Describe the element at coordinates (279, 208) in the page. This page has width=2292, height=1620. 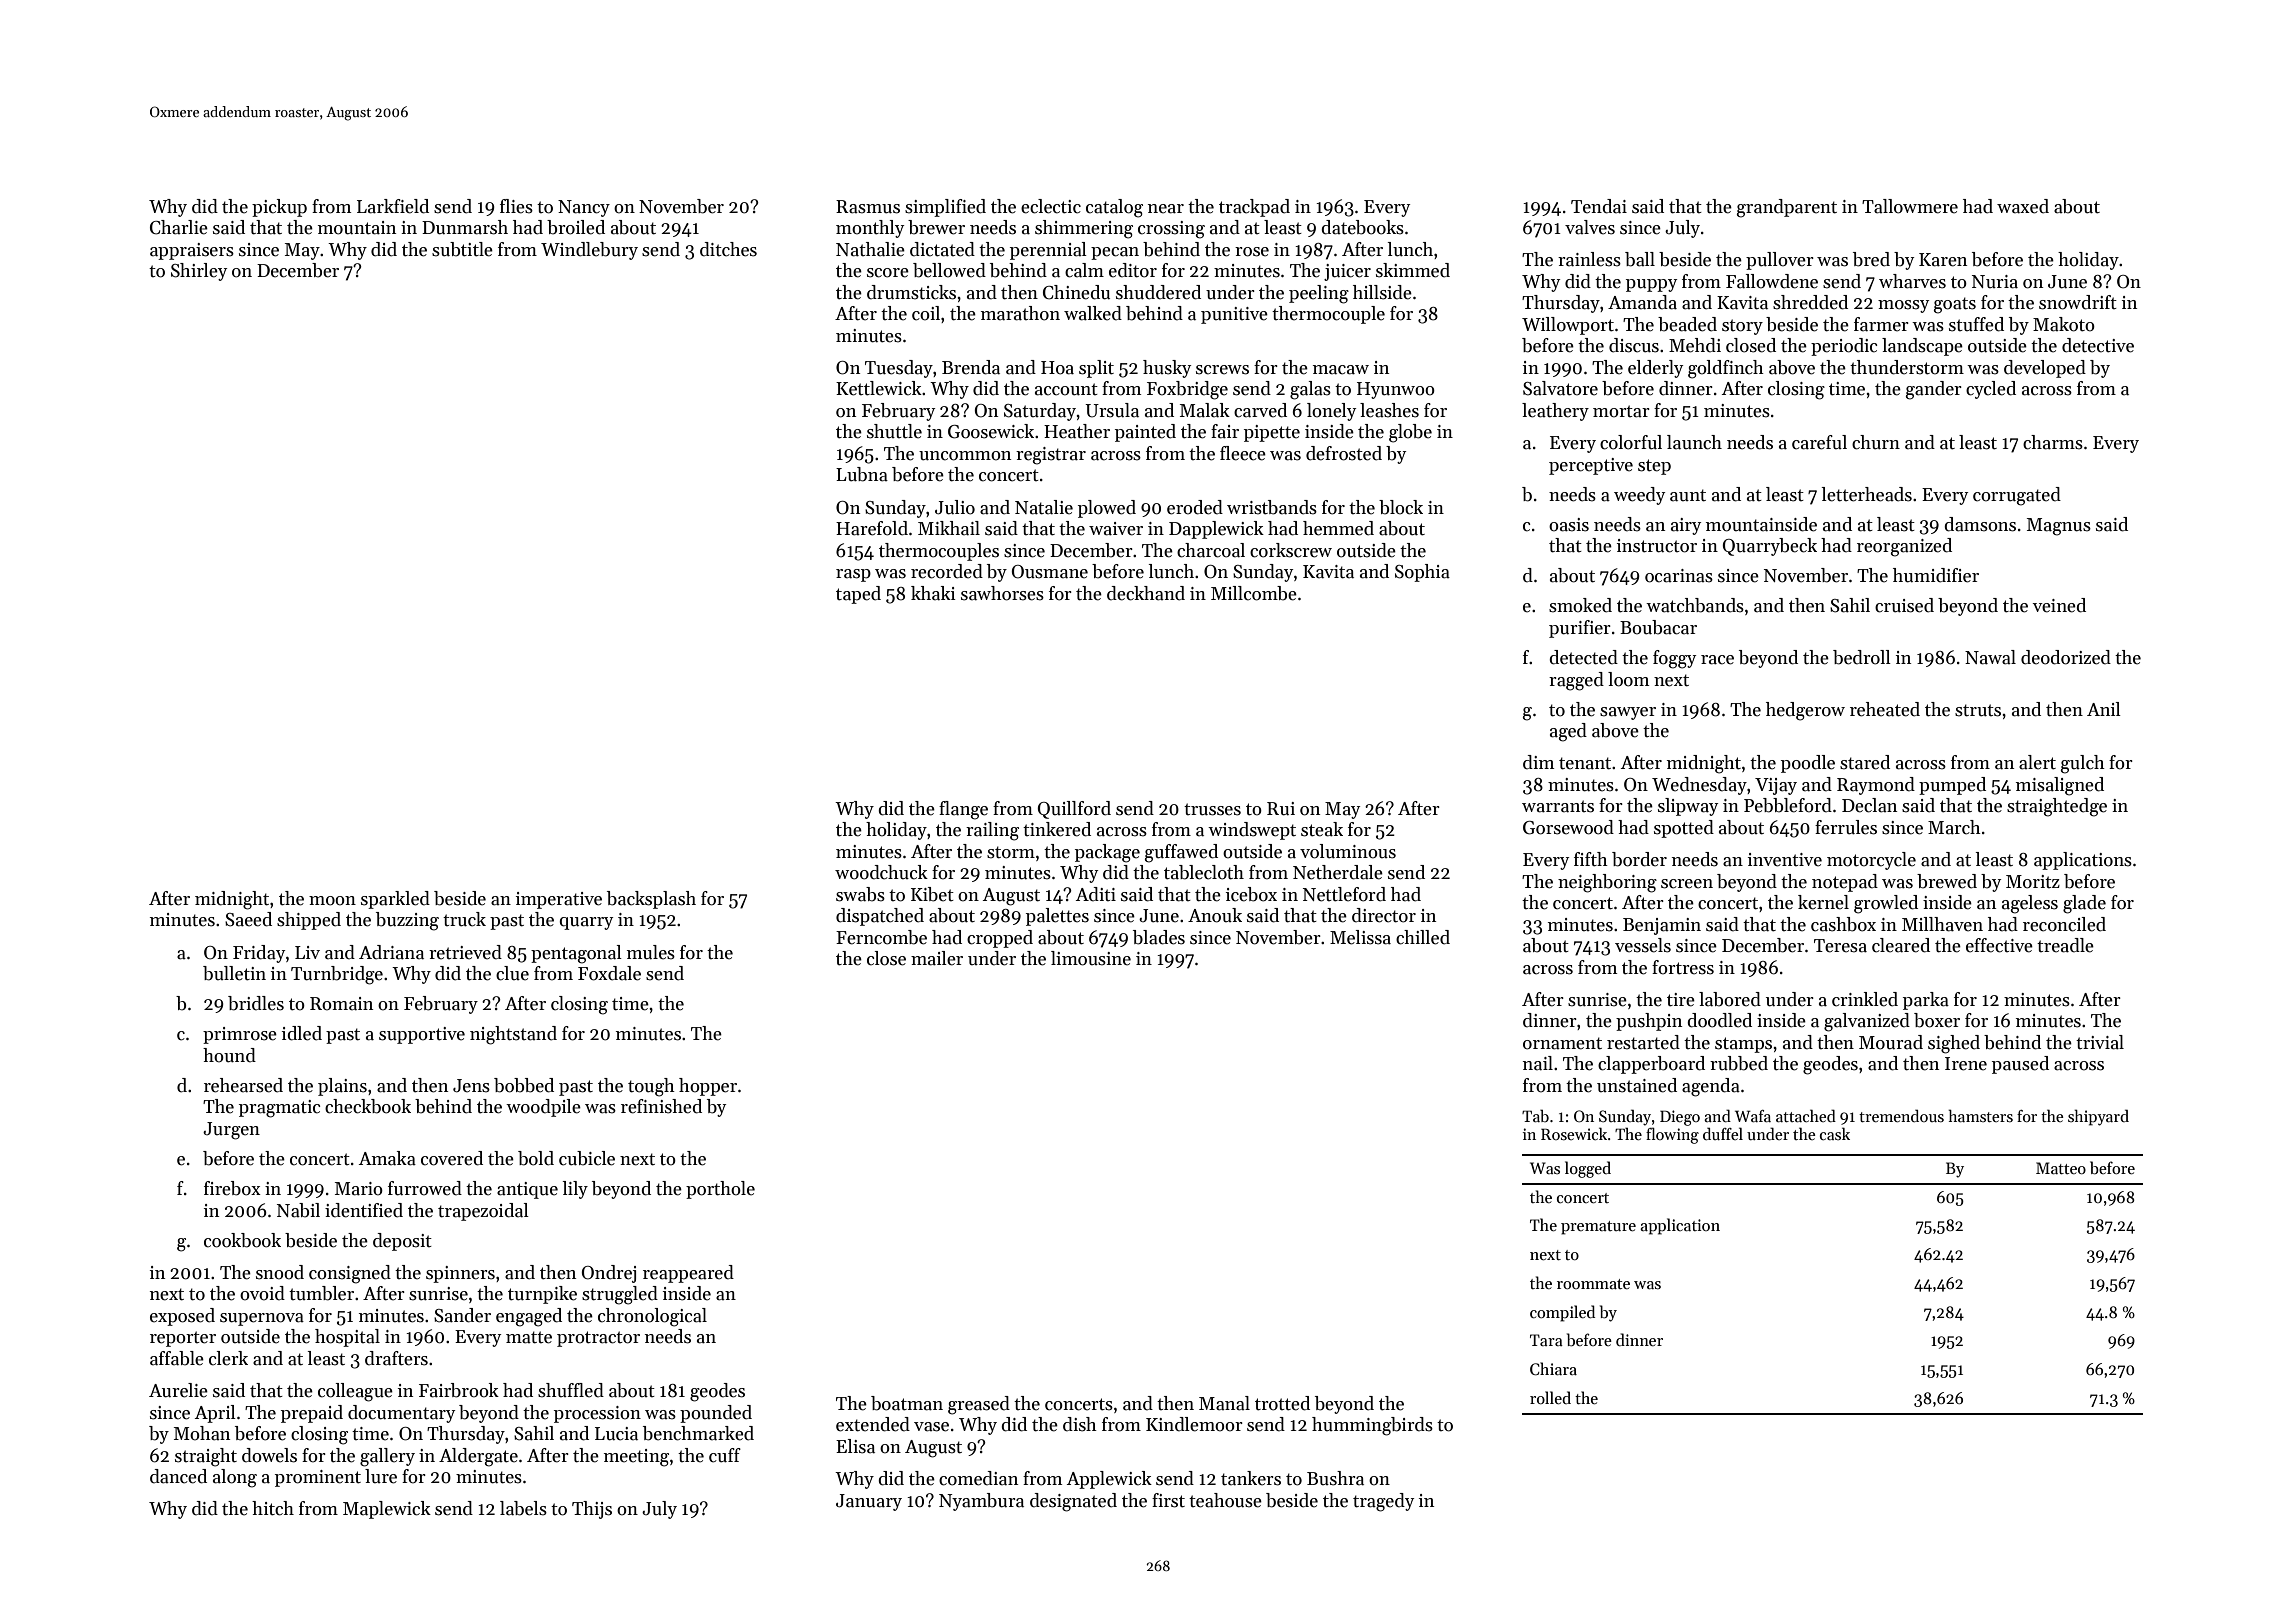
I see `pickup` at that location.
